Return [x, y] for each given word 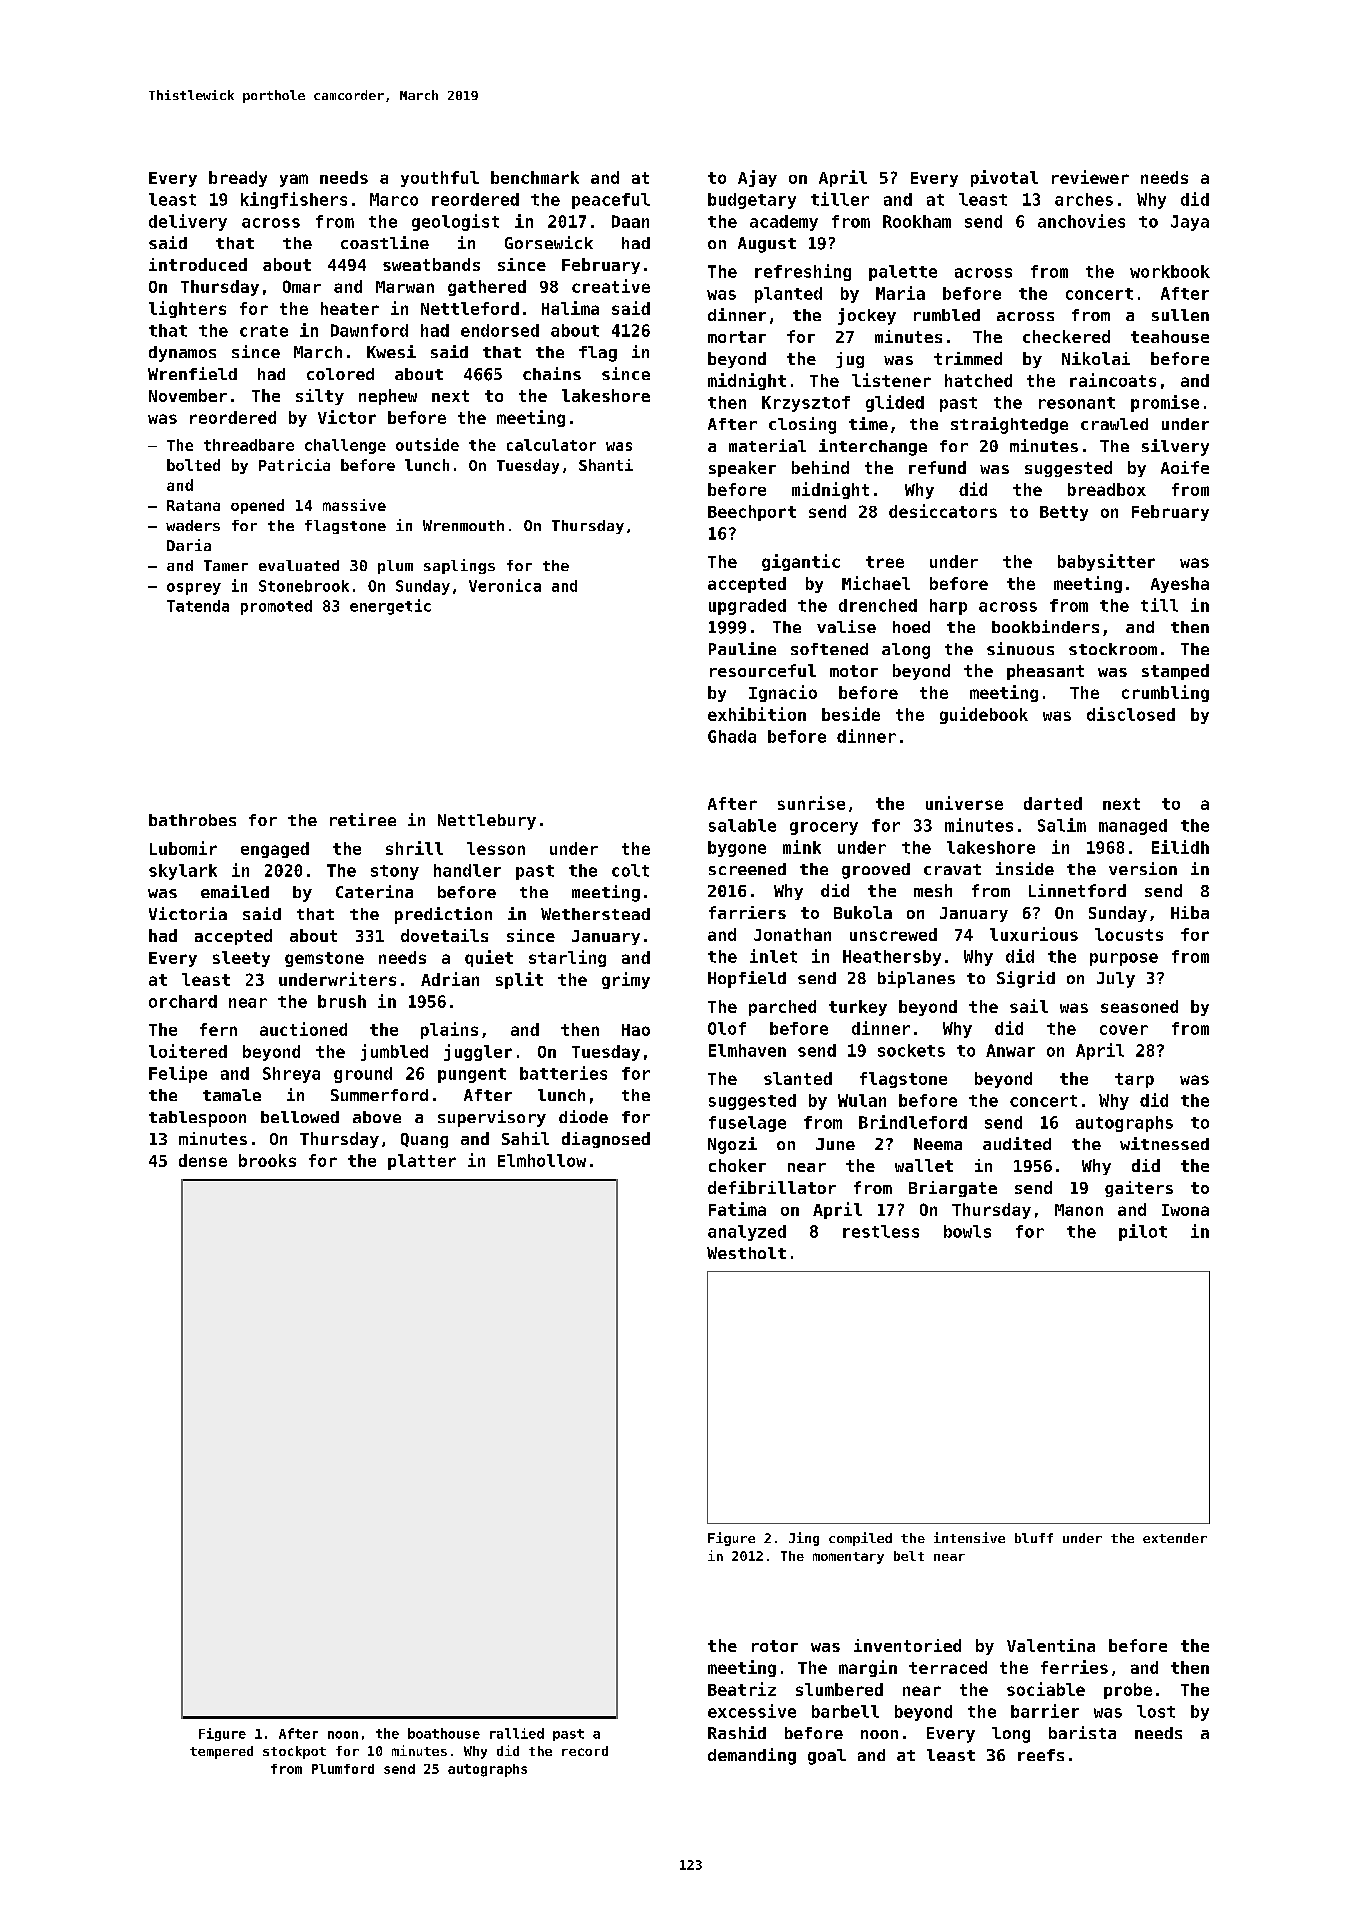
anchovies [1081, 221]
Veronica [505, 585]
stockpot [294, 1752]
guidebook [984, 715]
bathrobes [192, 820]
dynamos [182, 354]
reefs [1041, 1755]
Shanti [606, 465]
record [585, 1751]
